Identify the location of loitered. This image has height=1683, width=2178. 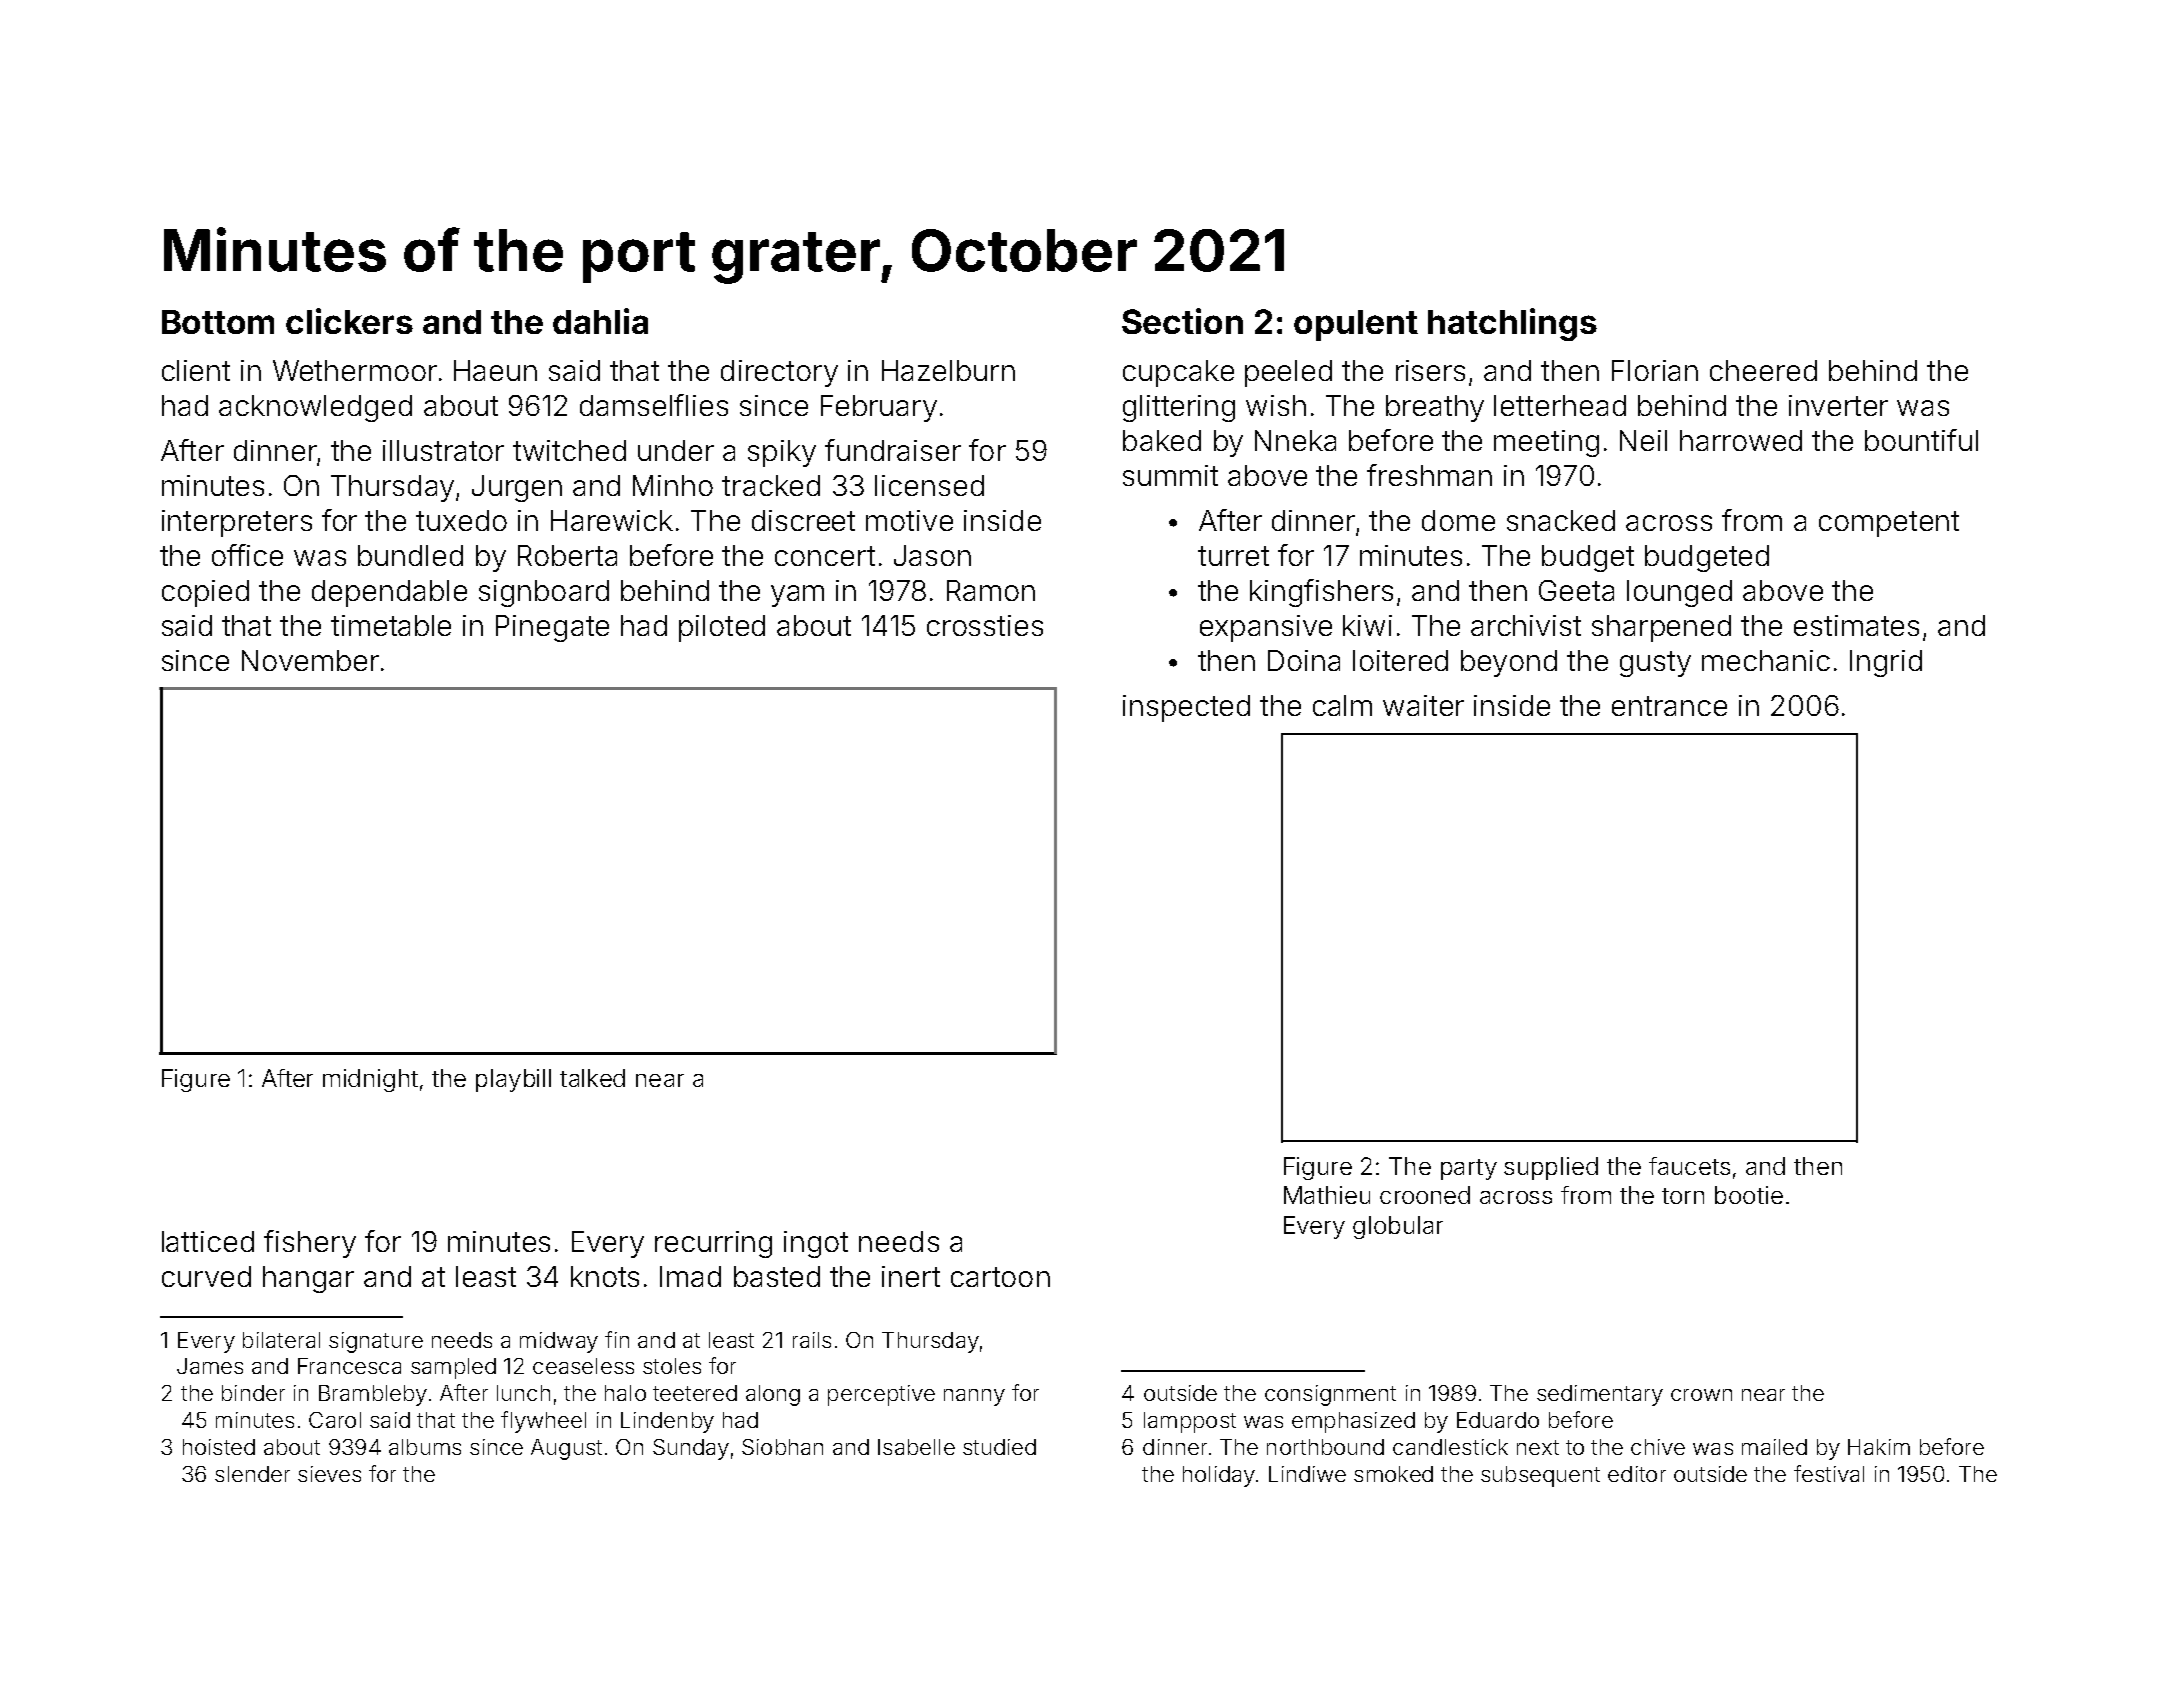
(1400, 660).
